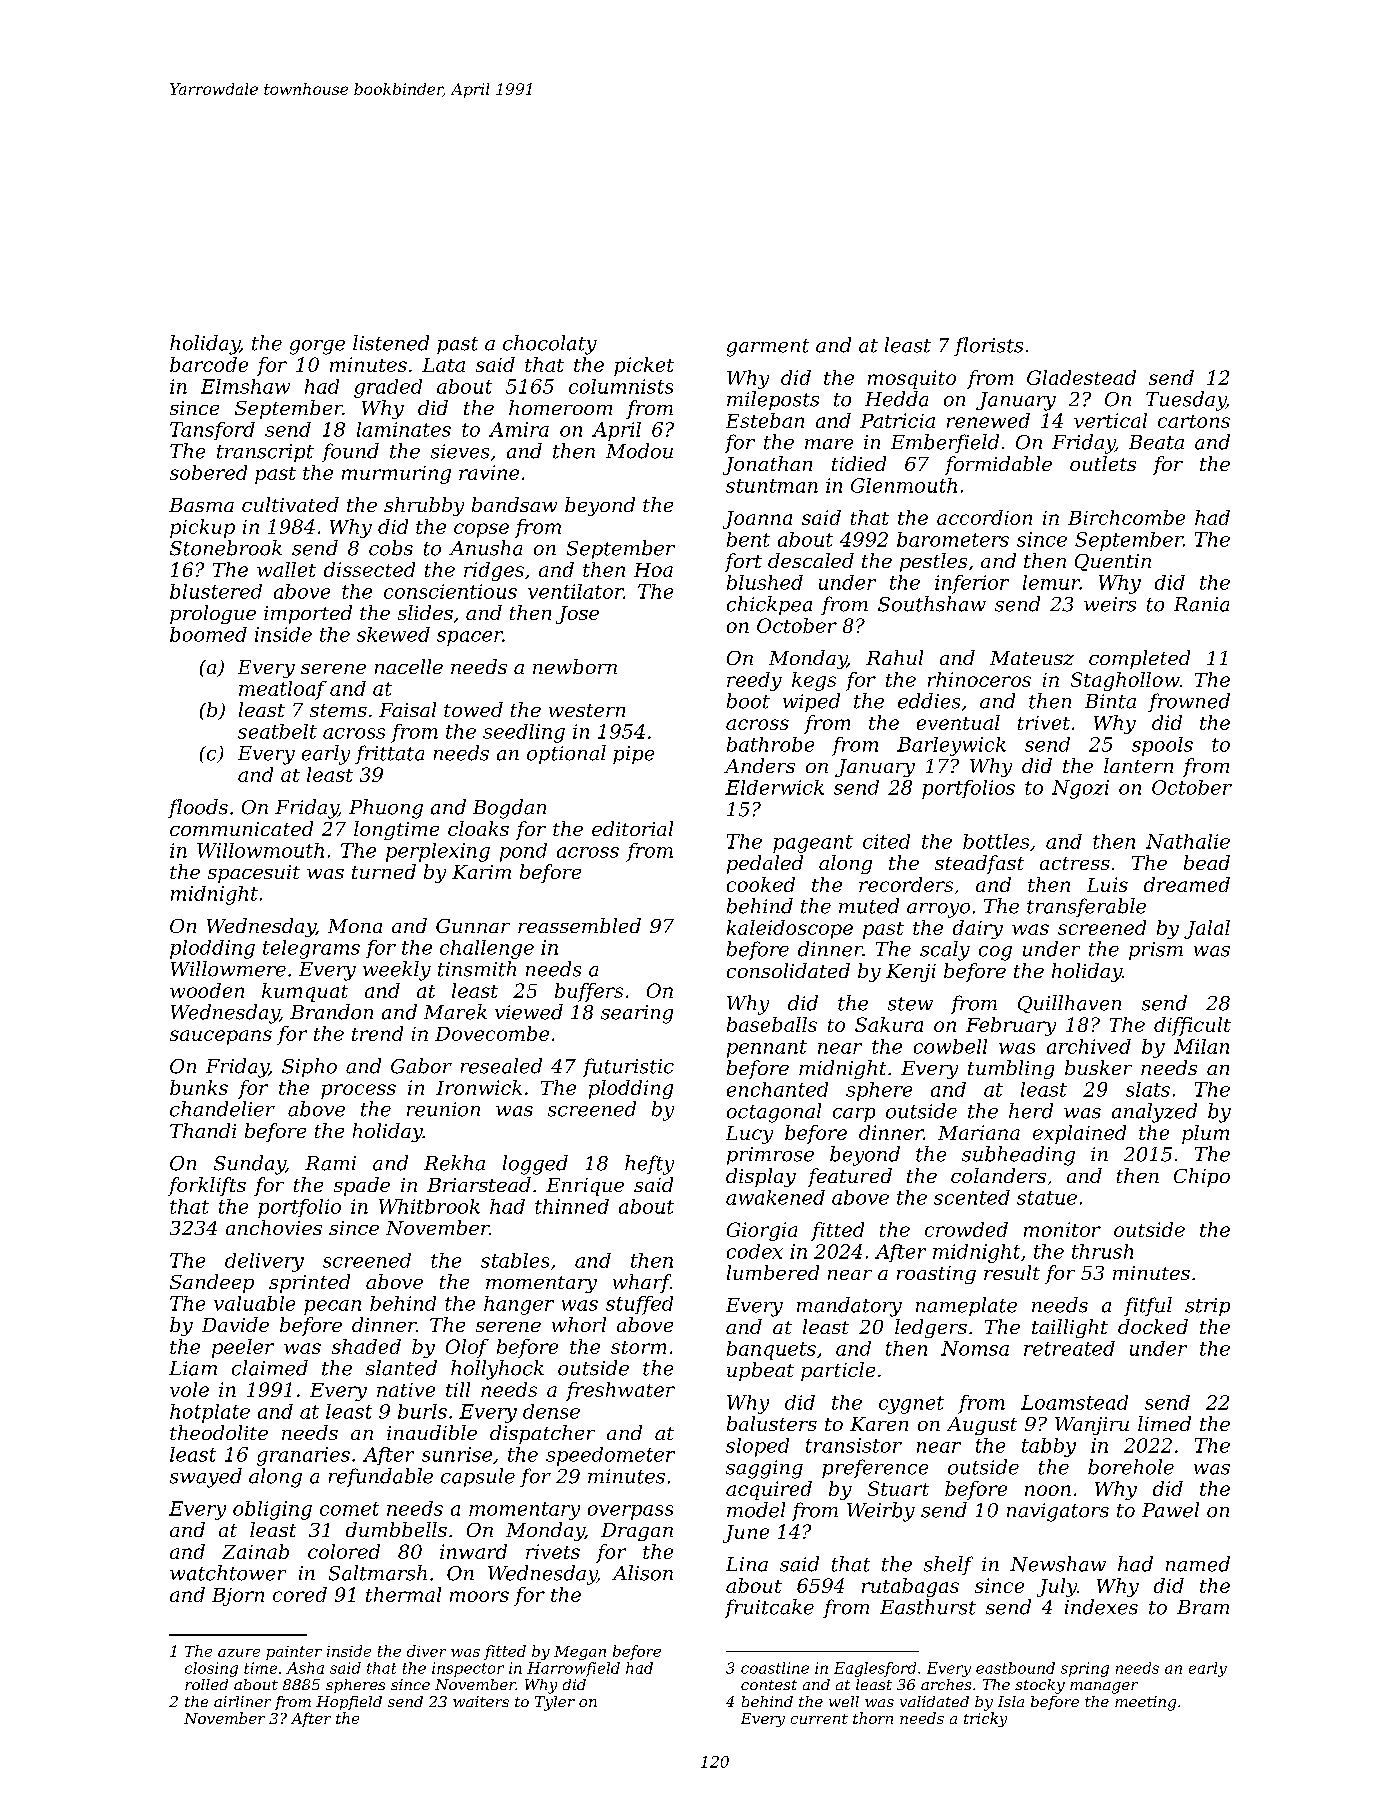  Describe the element at coordinates (979, 864) in the page. I see `steadfast` at that location.
